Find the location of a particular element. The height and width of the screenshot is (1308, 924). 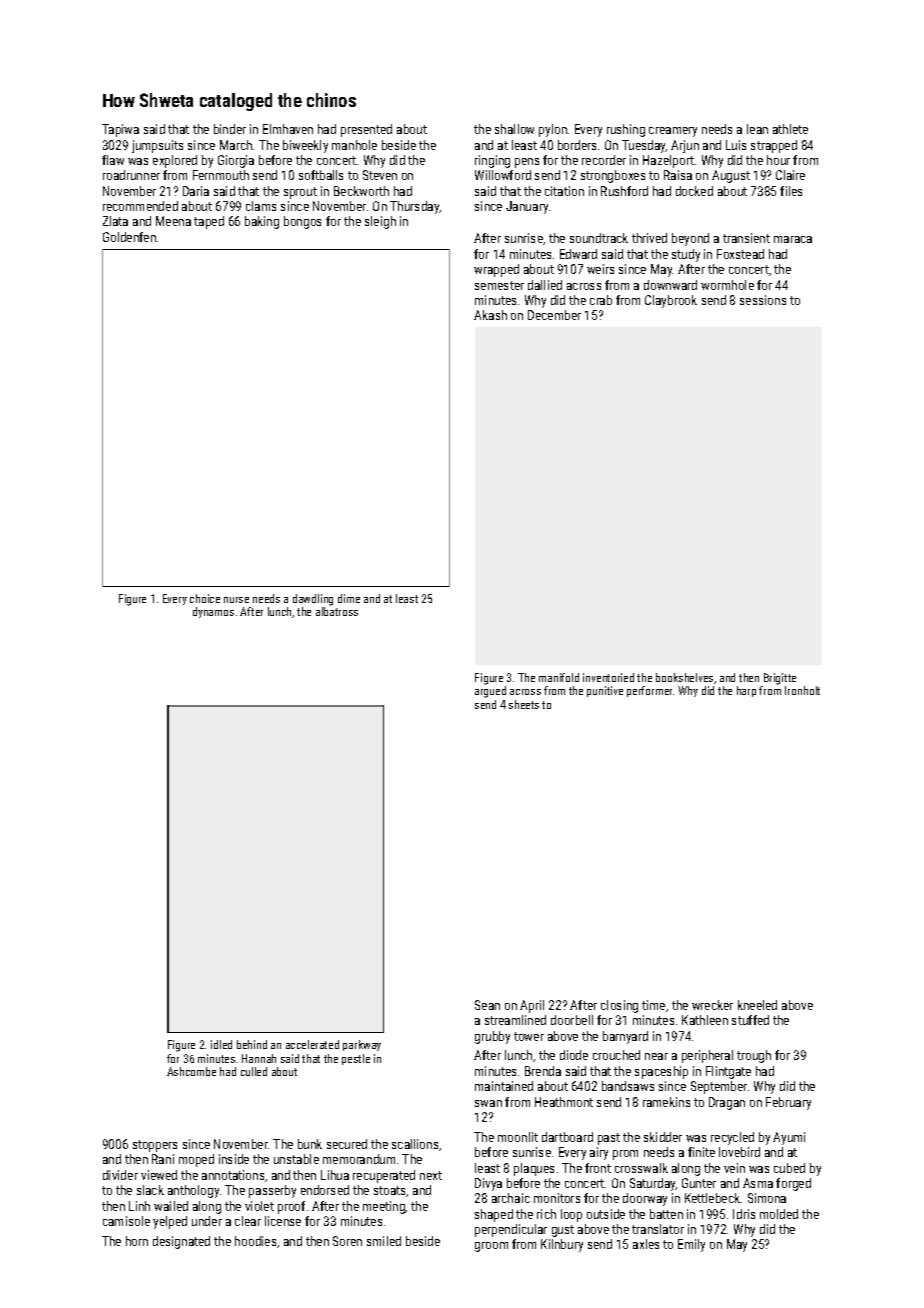

wrapped is located at coordinates (496, 270).
